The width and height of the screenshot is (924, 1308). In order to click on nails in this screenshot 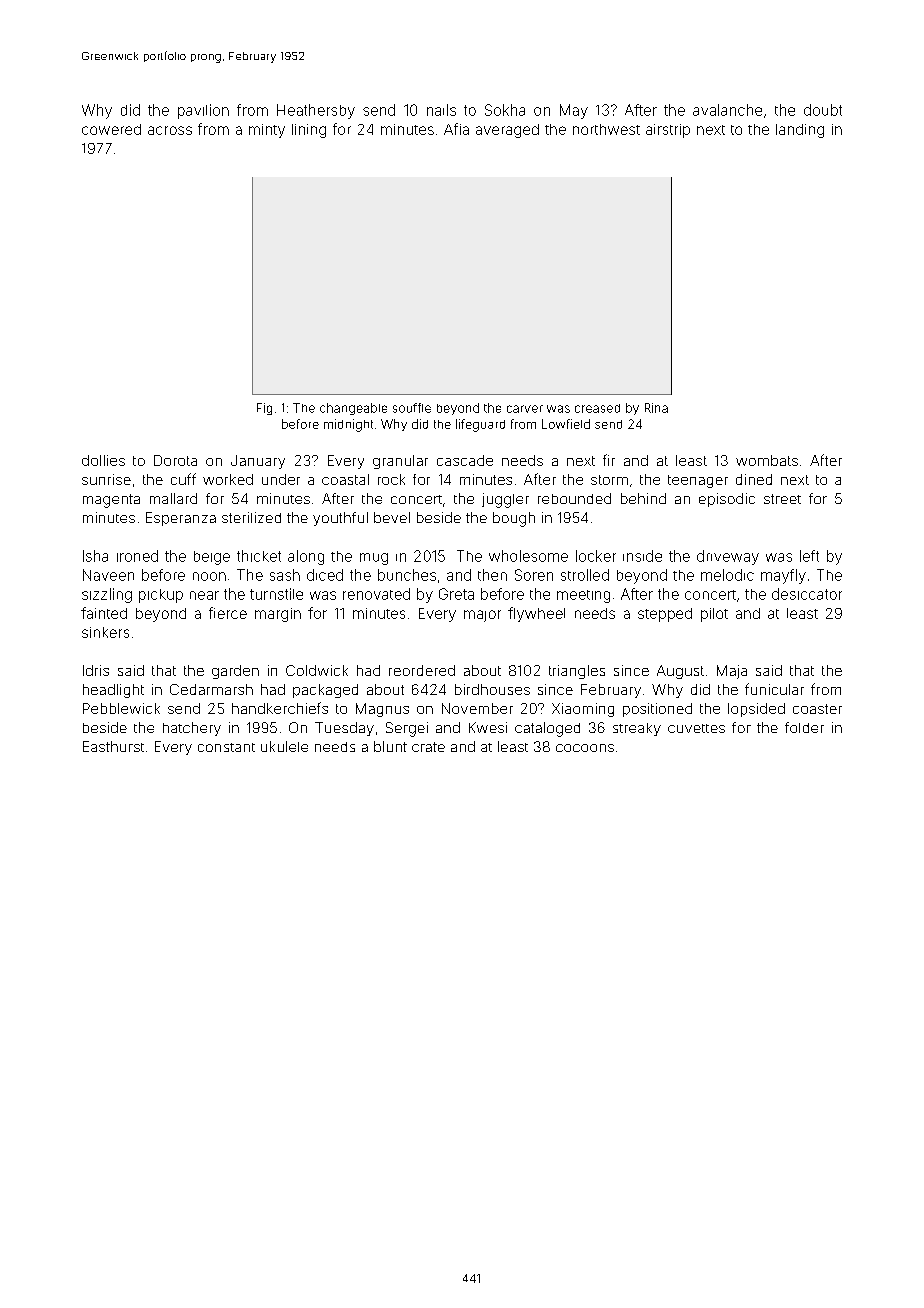, I will do `click(441, 110)`.
